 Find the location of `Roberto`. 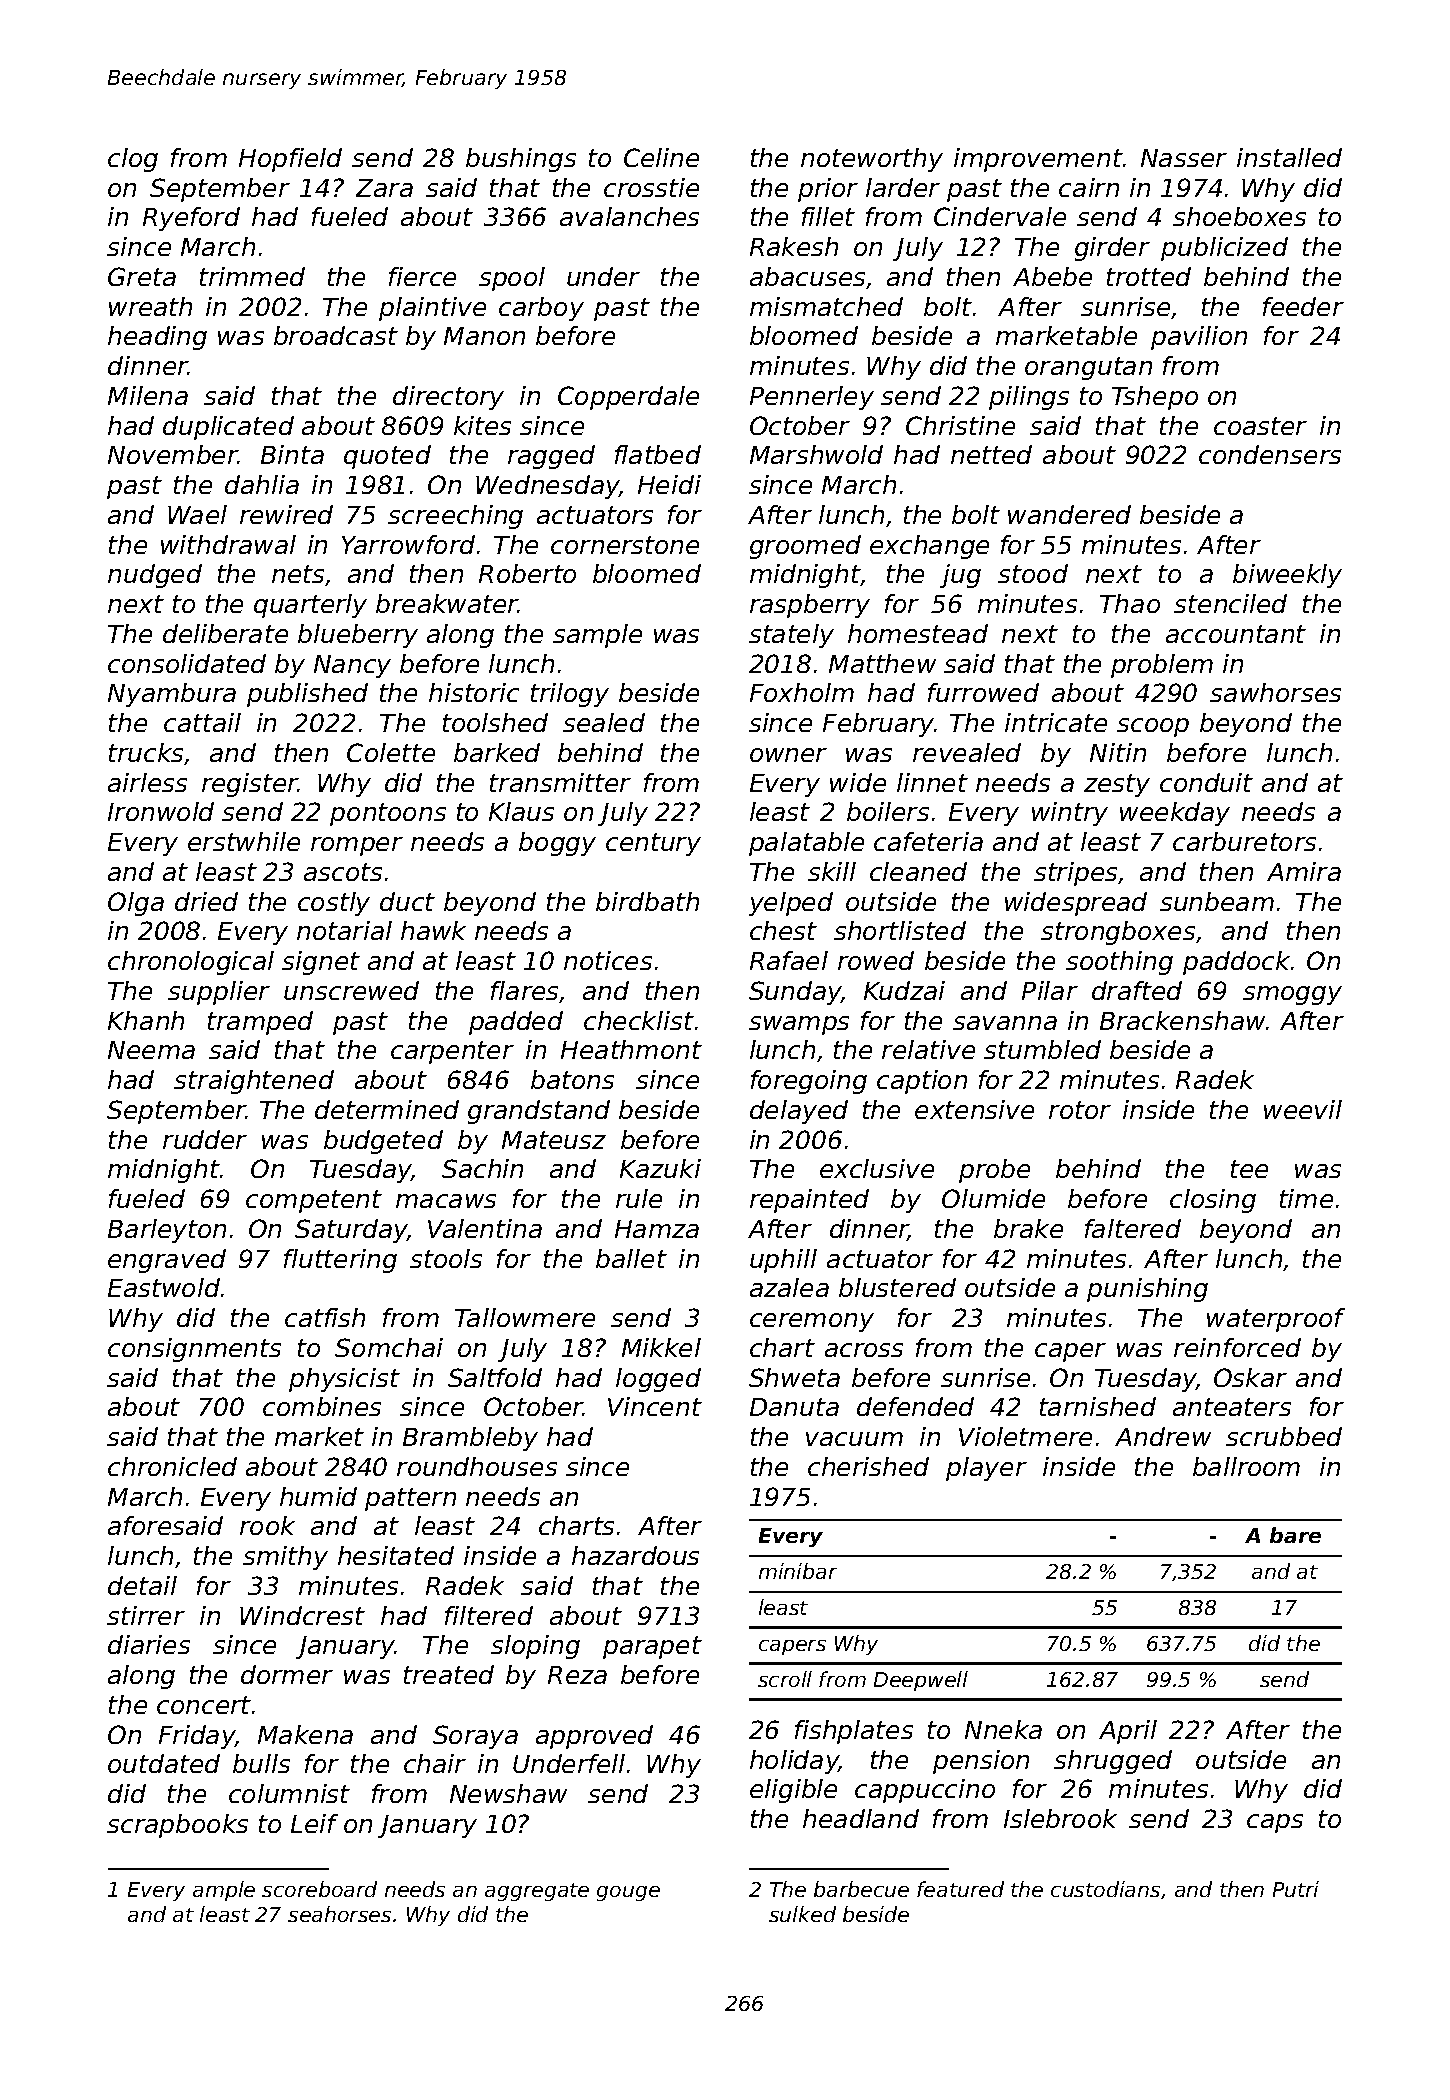

Roberto is located at coordinates (527, 573).
